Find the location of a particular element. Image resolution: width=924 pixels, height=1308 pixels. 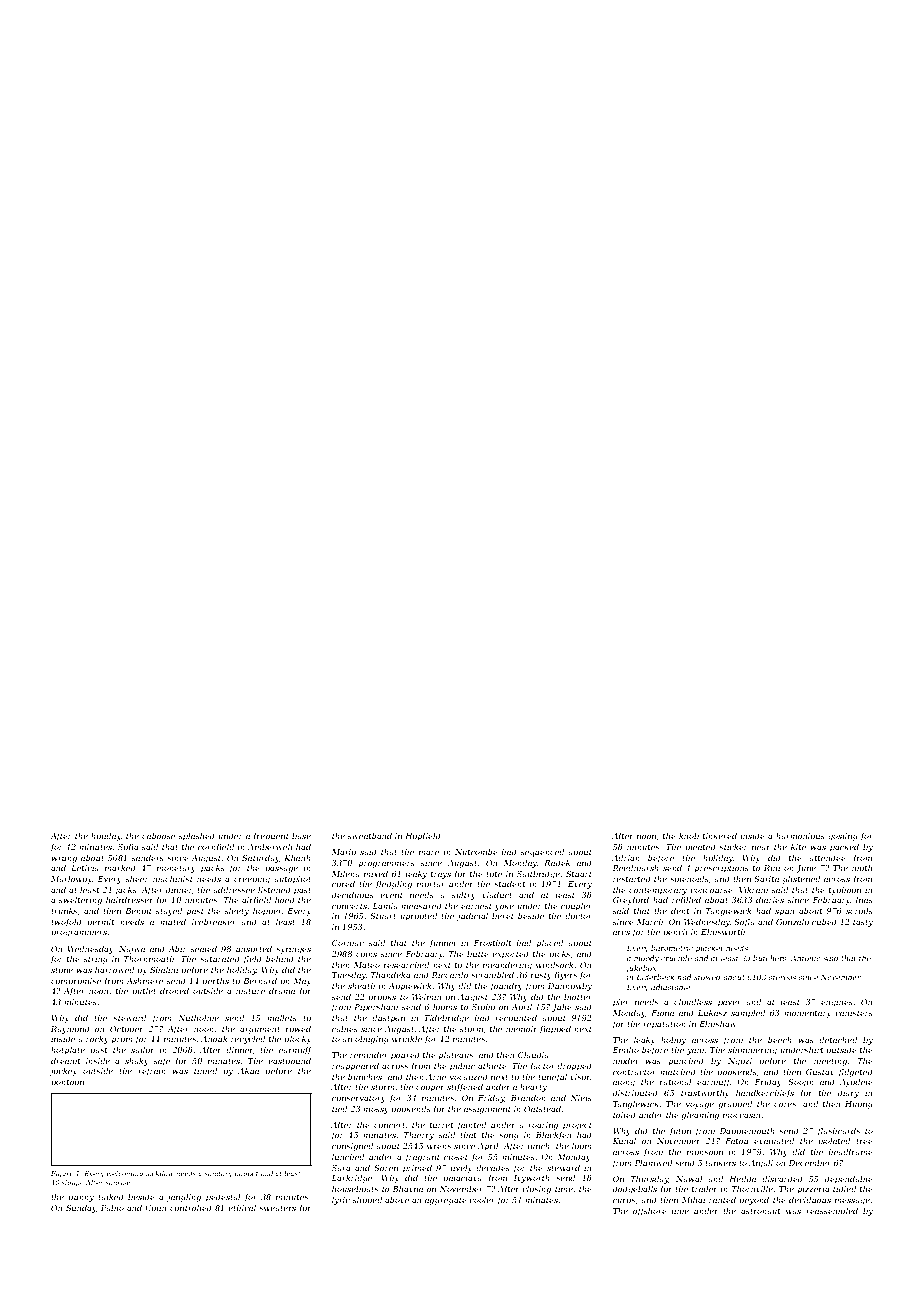

diaries is located at coordinates (770, 900).
